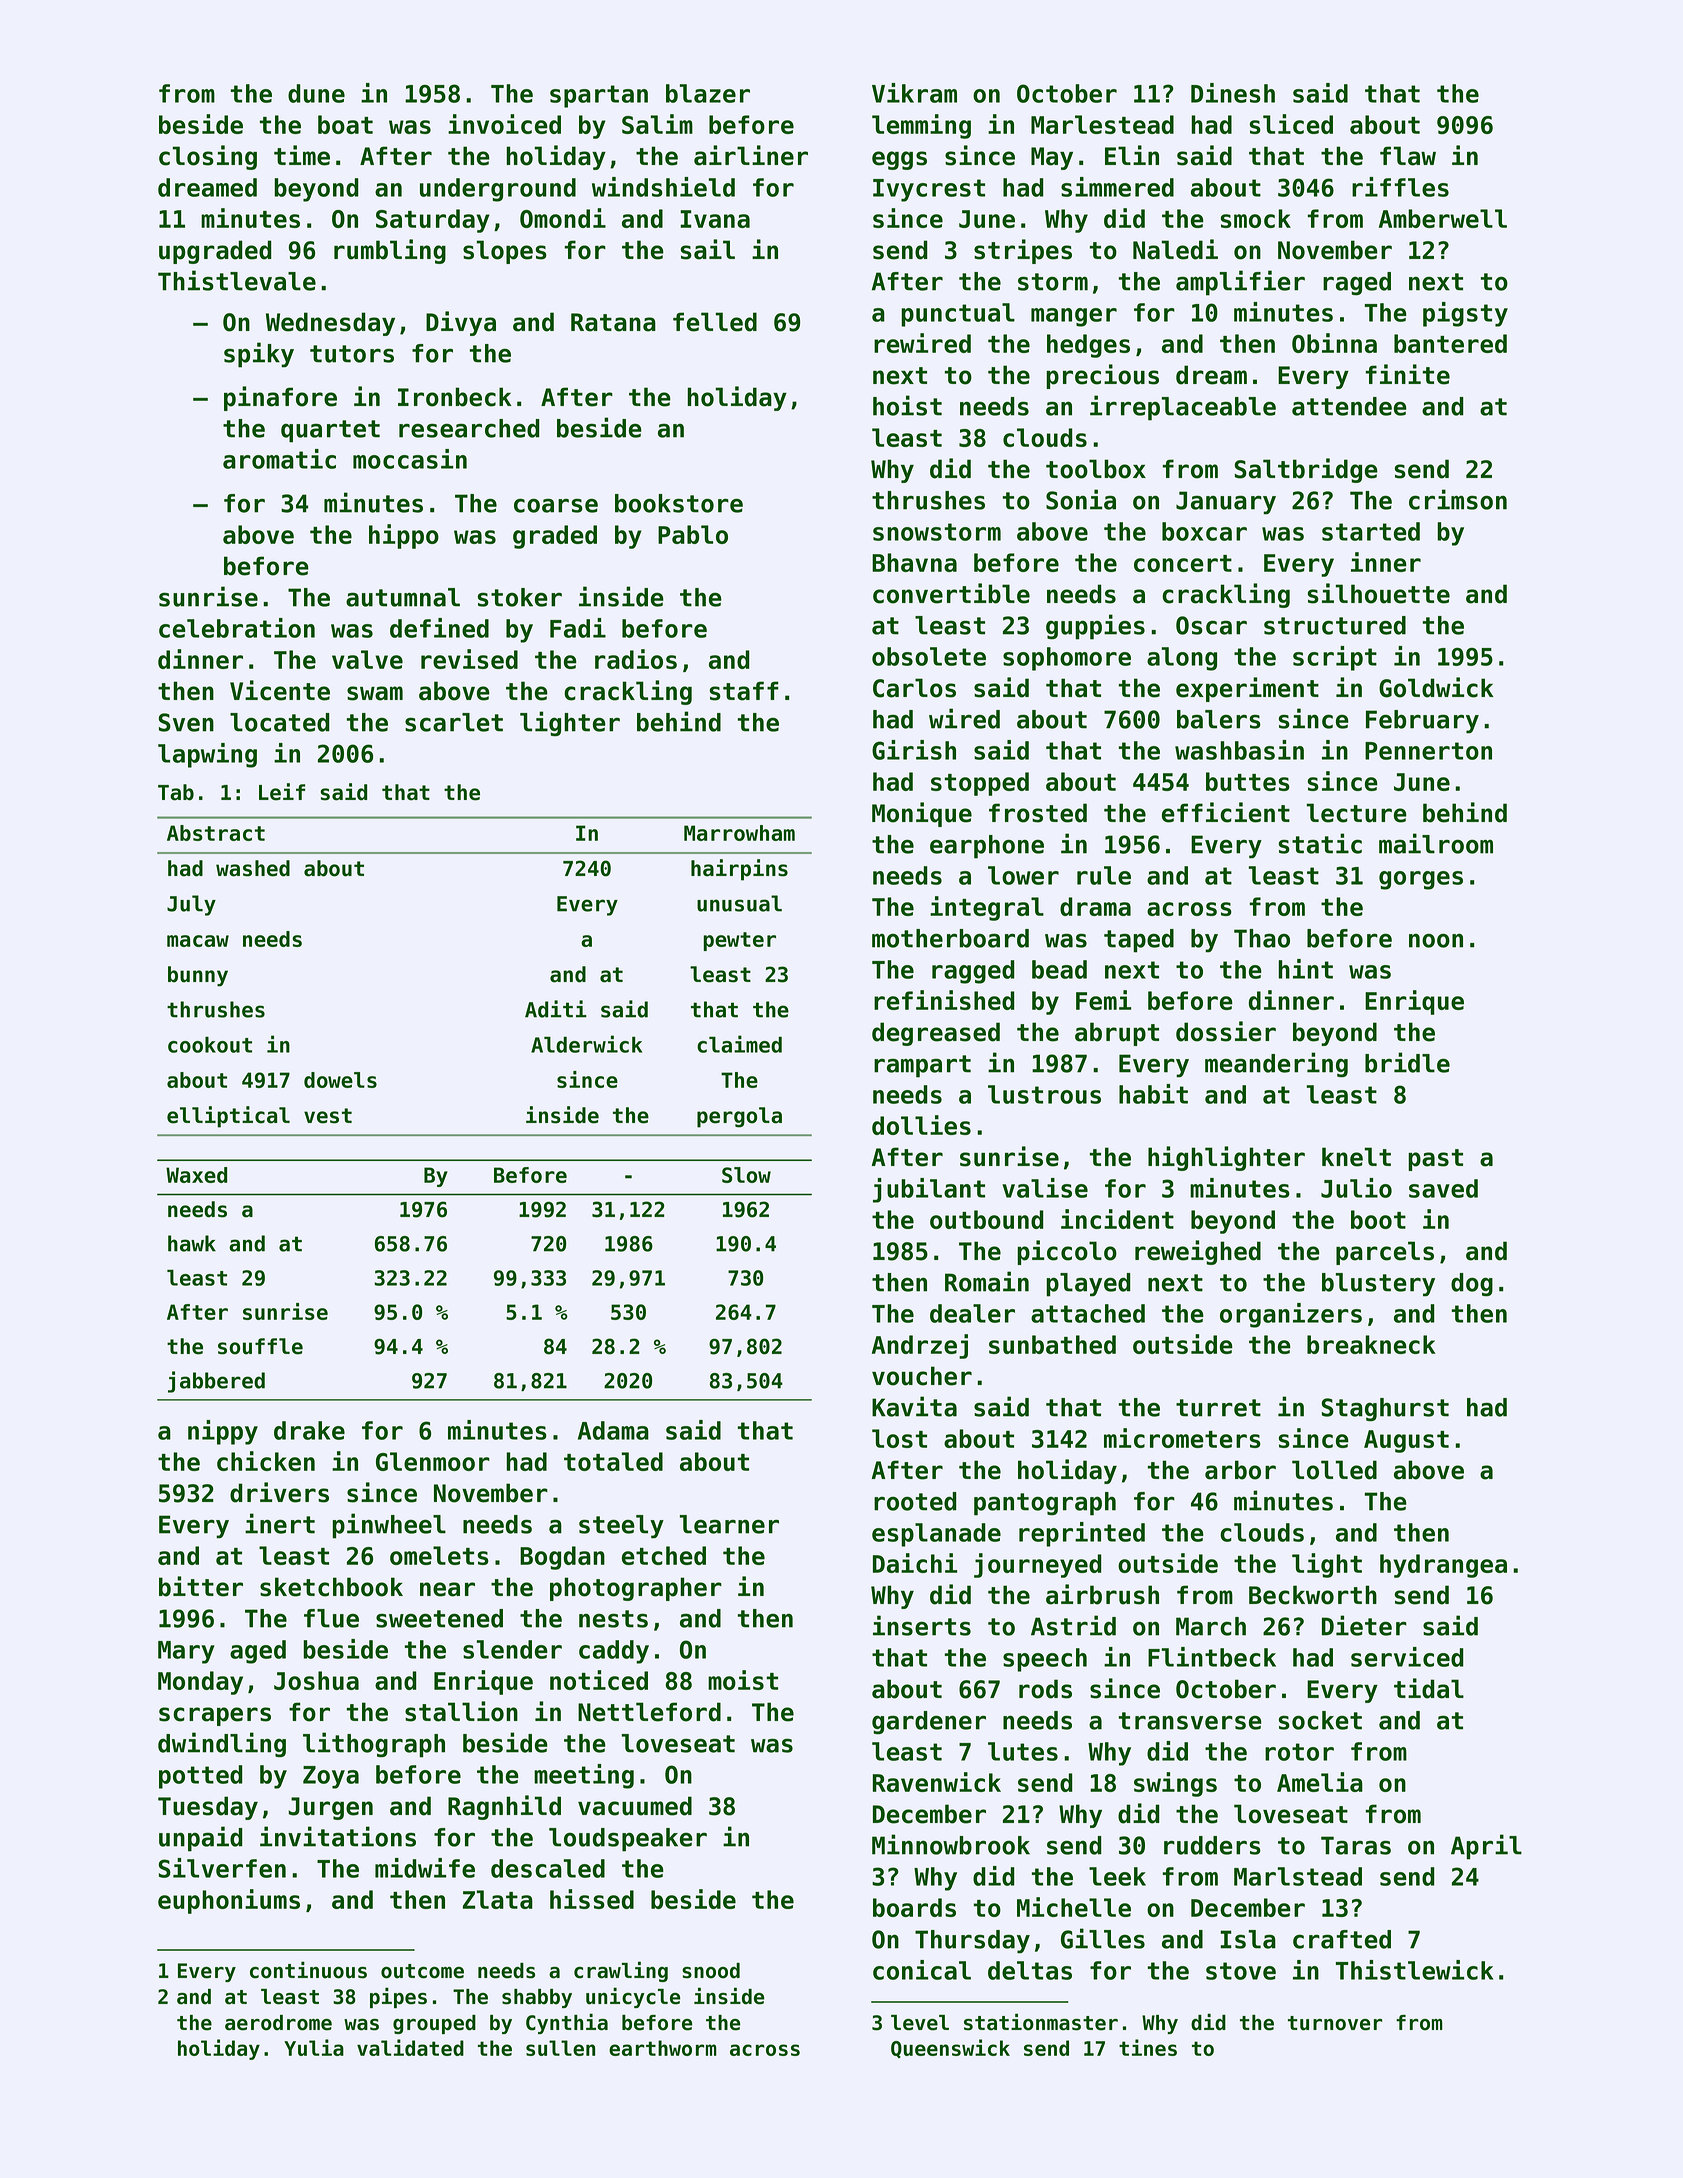  Describe the element at coordinates (1379, 593) in the screenshot. I see `silhouette` at that location.
